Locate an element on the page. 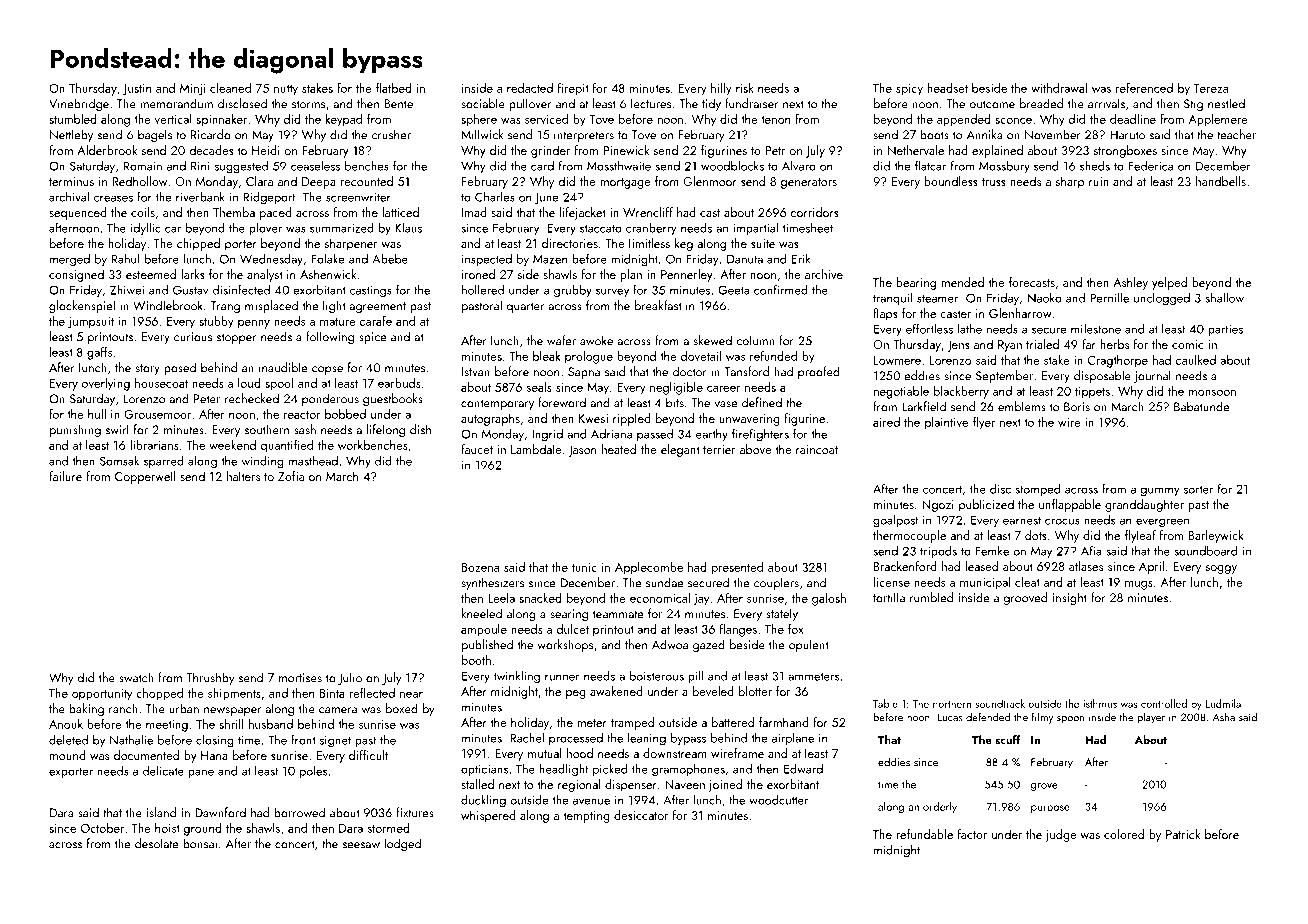  mended is located at coordinates (962, 282).
